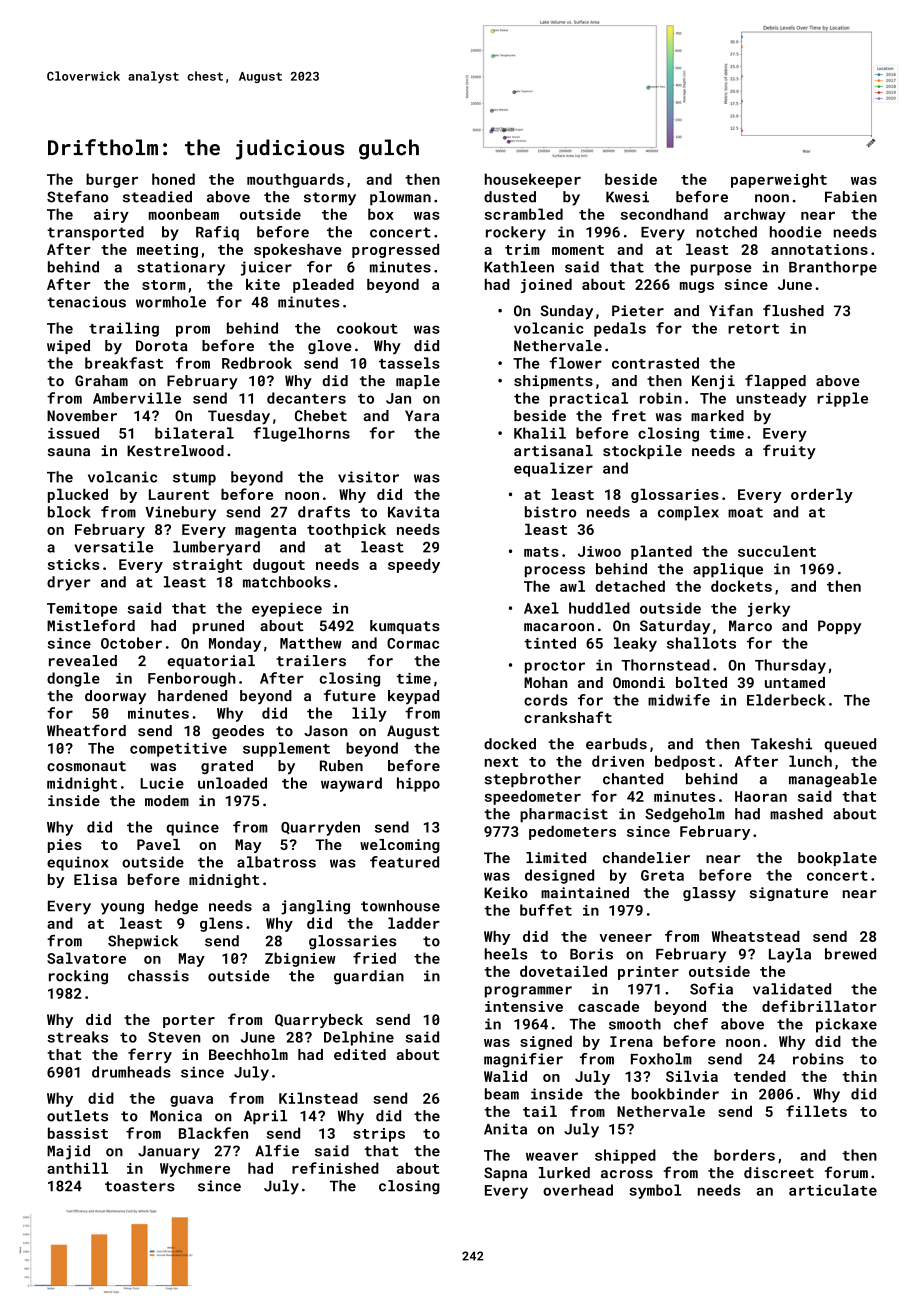 The width and height of the document is (924, 1314). What do you see at coordinates (414, 923) in the document?
I see `ladder` at bounding box center [414, 923].
